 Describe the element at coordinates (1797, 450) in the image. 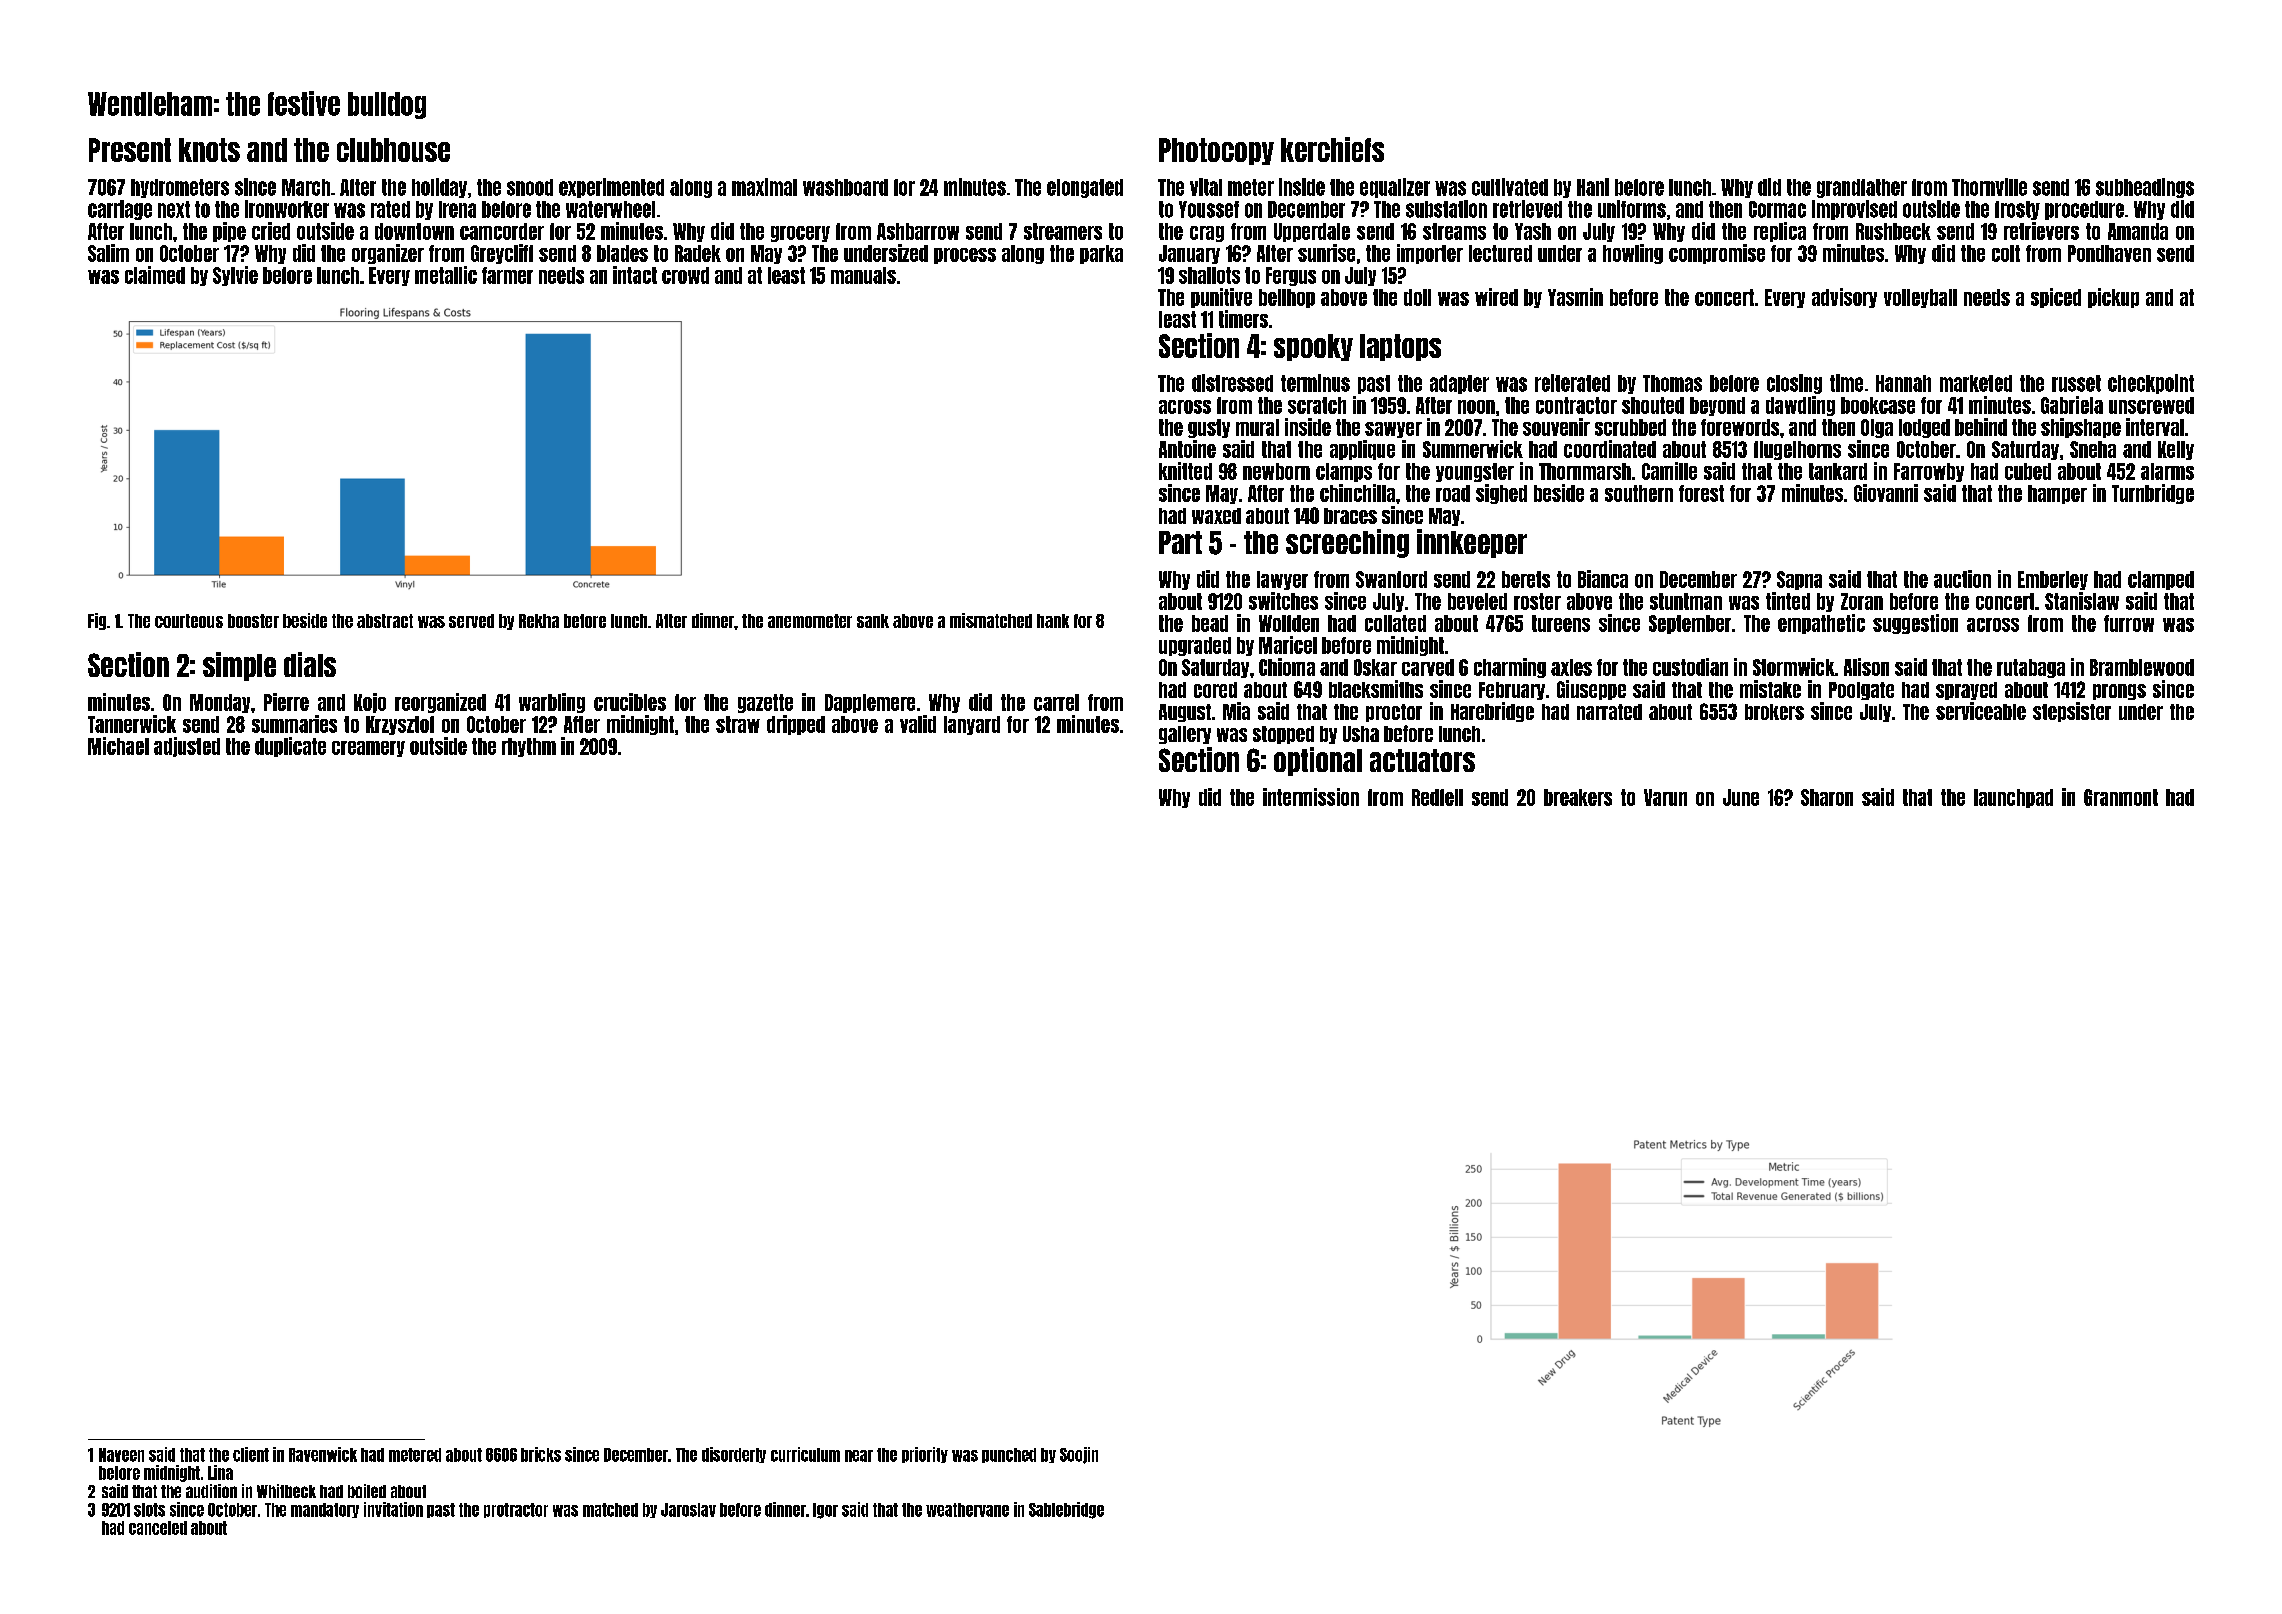

I see `flugelhorns` at that location.
